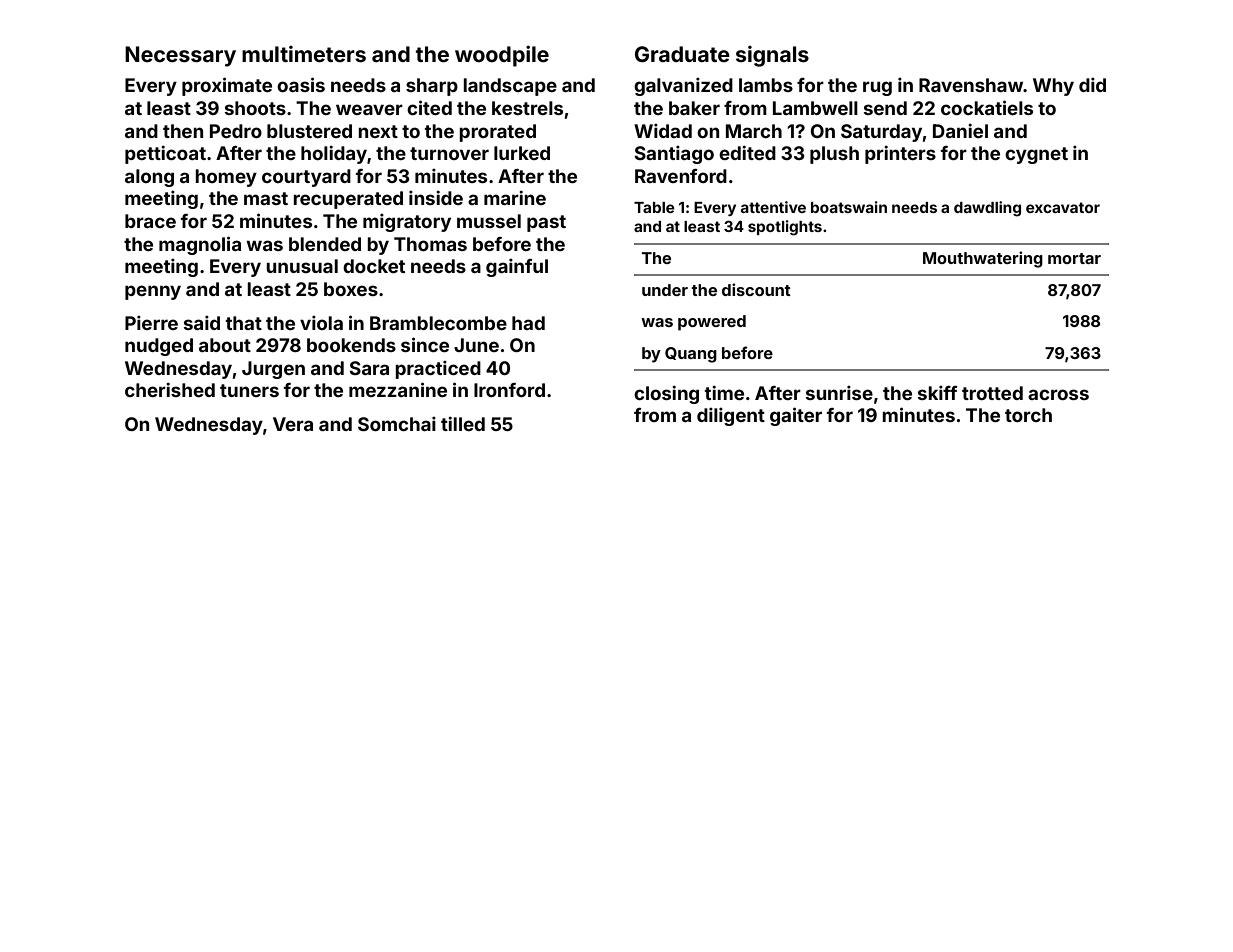 The image size is (1233, 952). I want to click on mast, so click(266, 198).
